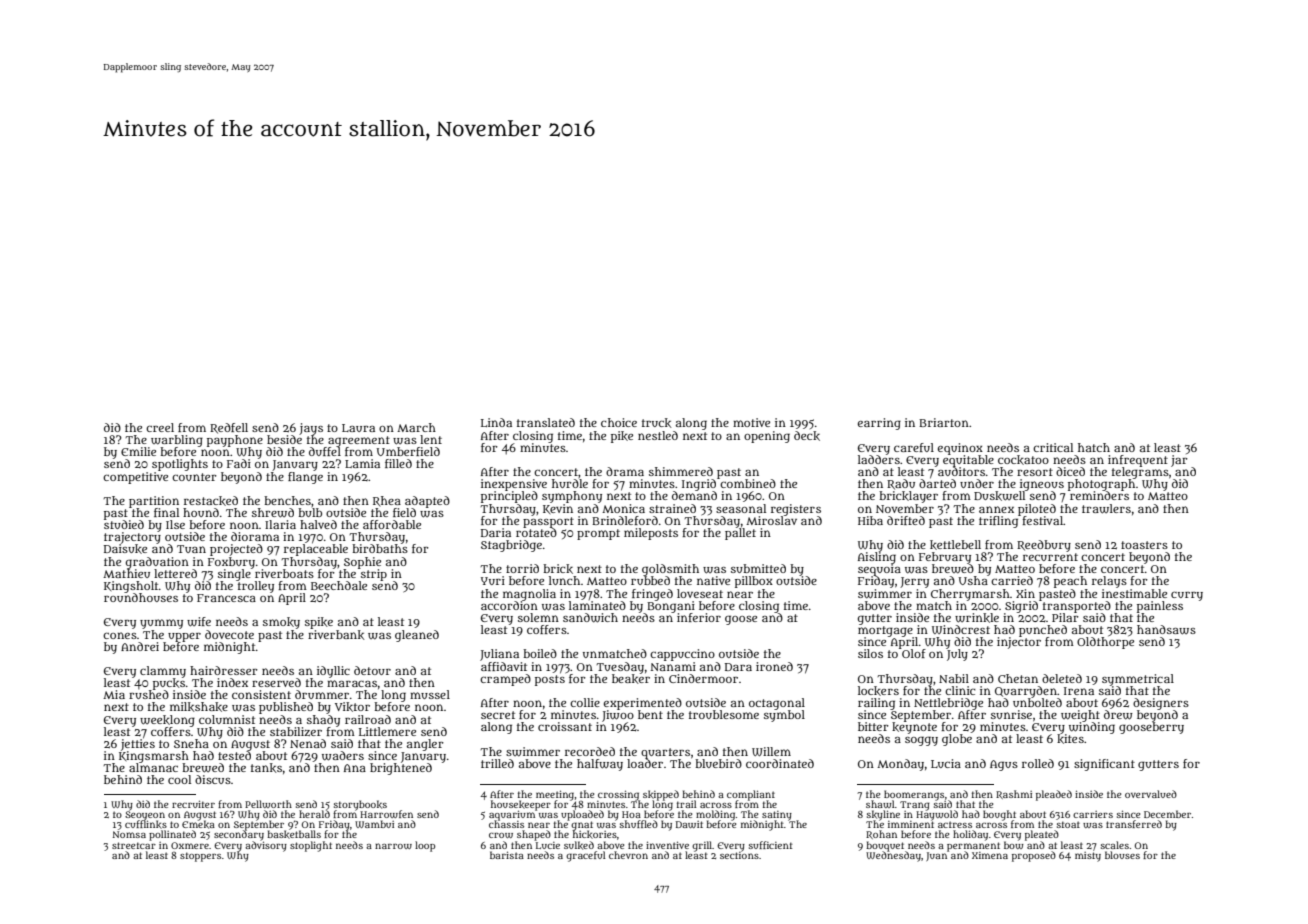  What do you see at coordinates (957, 655) in the screenshot?
I see `July` at bounding box center [957, 655].
